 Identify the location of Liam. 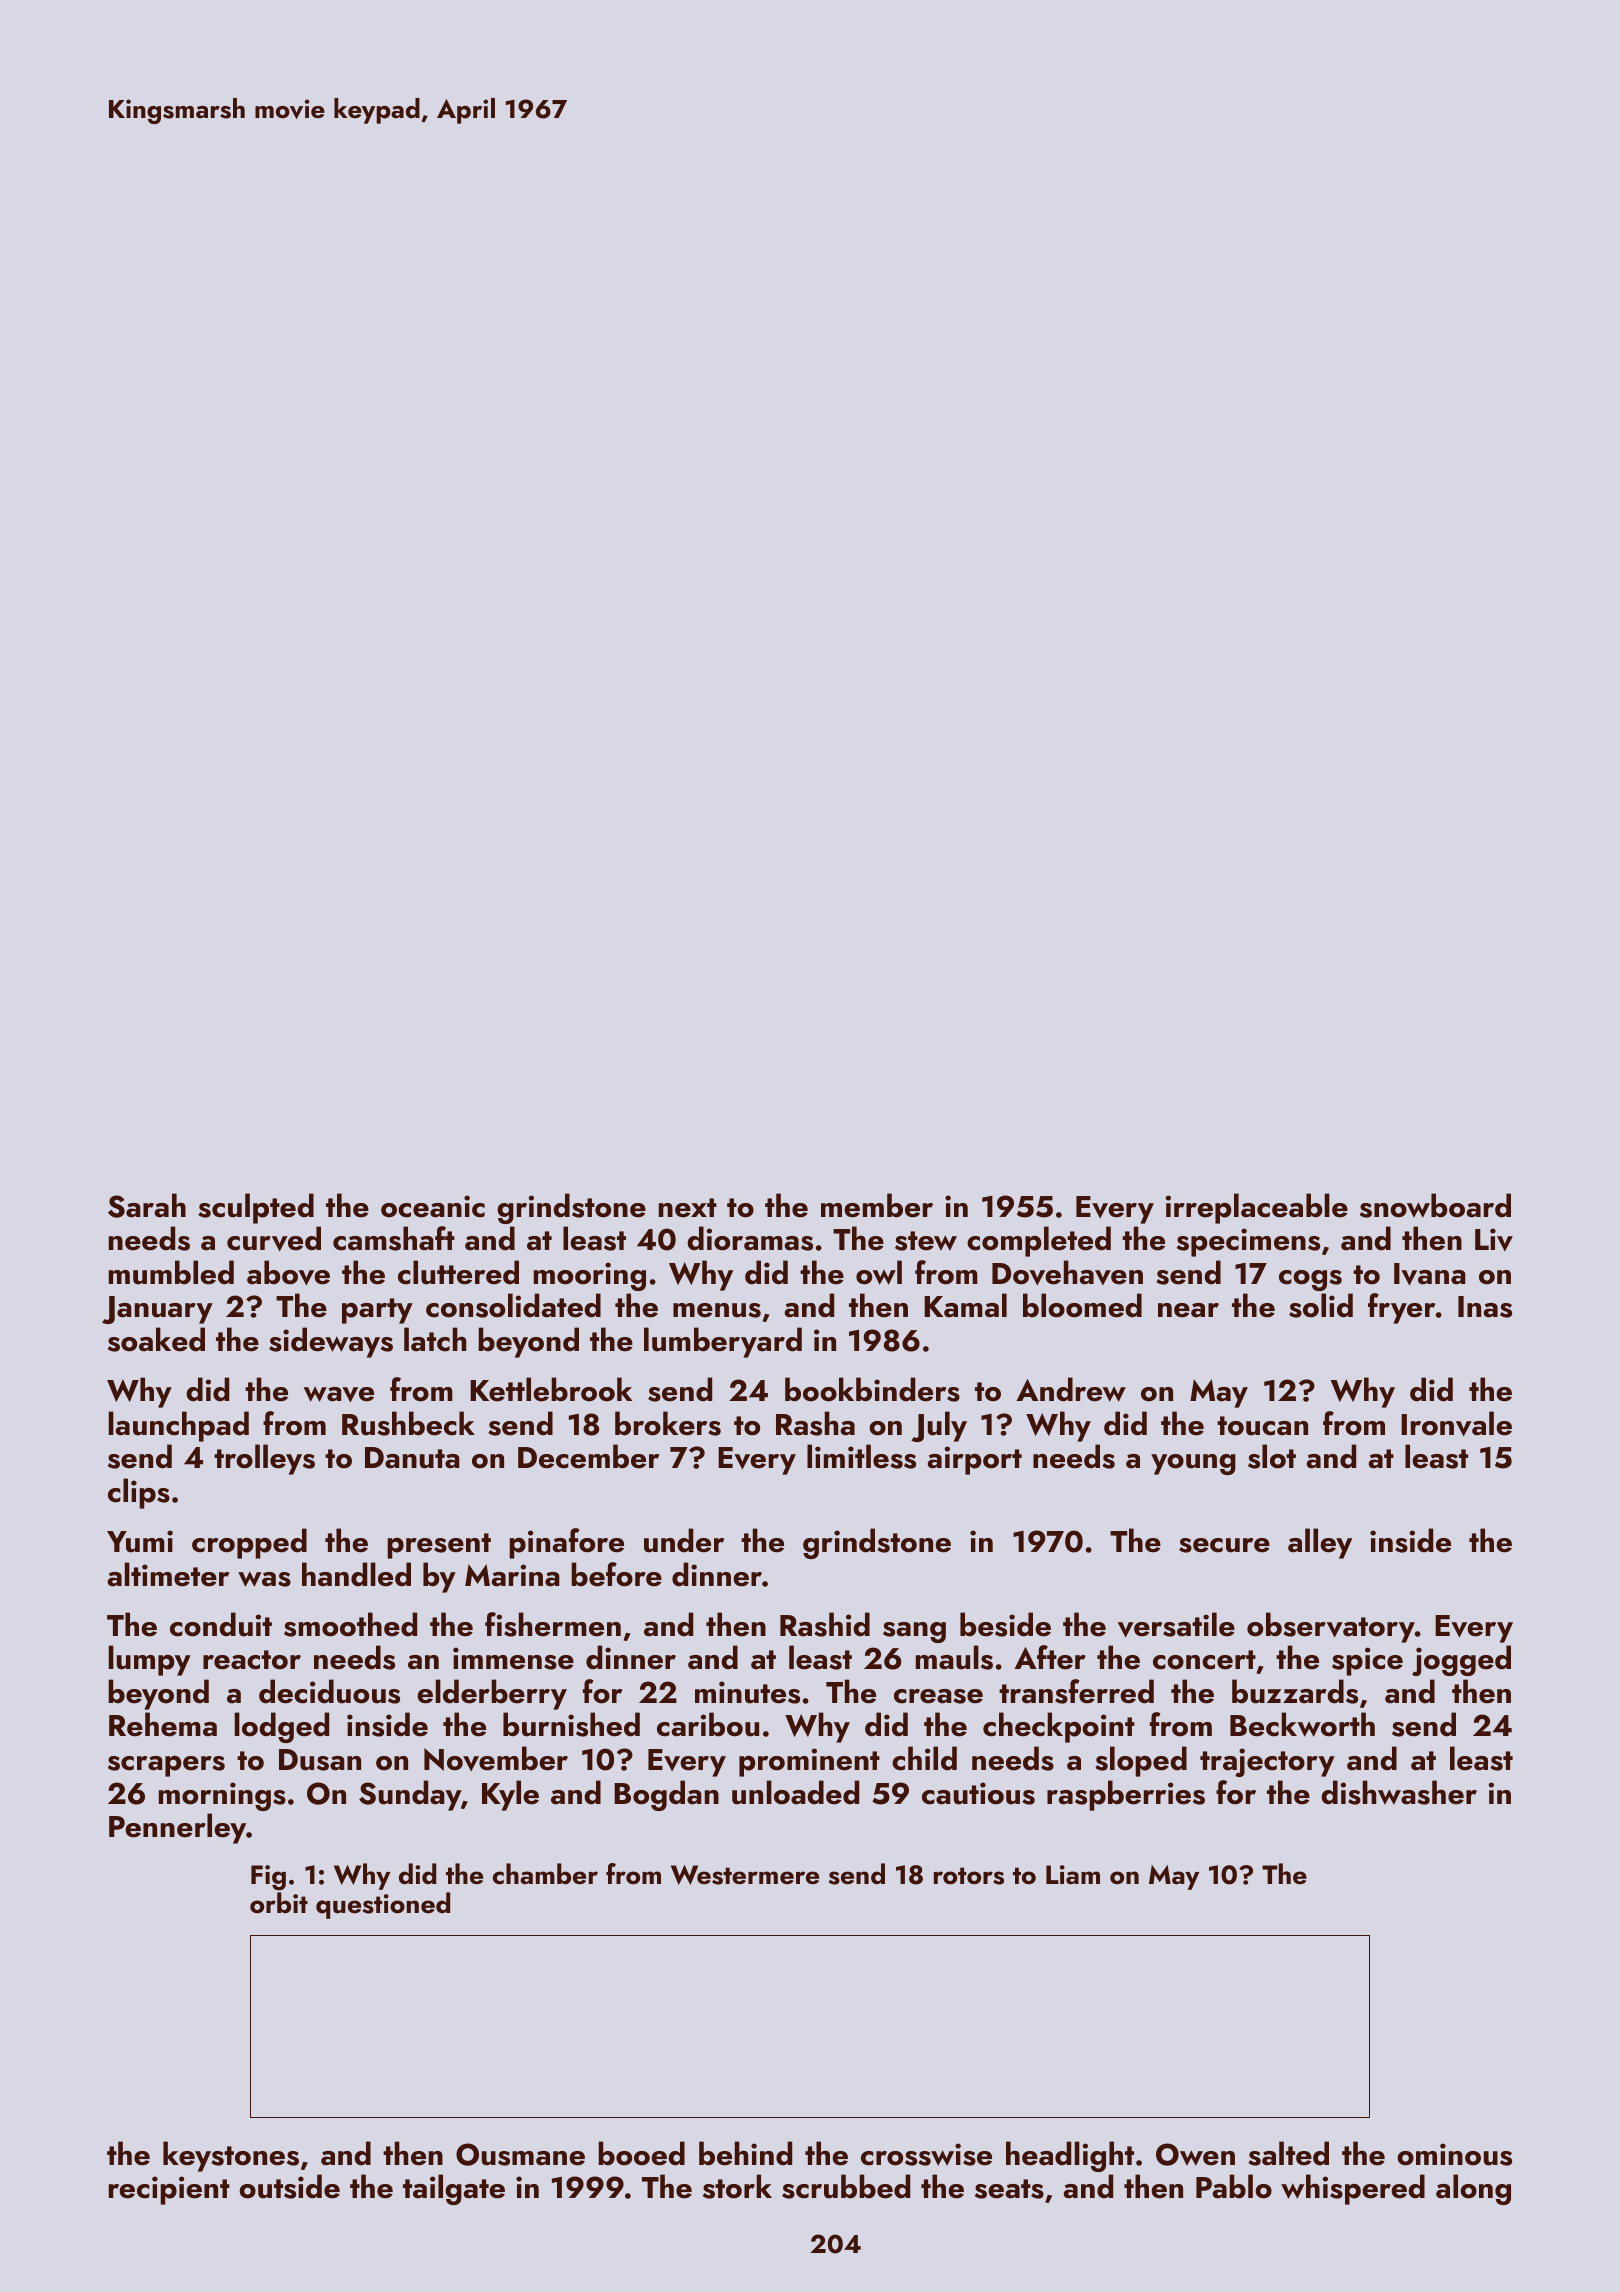
(1073, 1875).
